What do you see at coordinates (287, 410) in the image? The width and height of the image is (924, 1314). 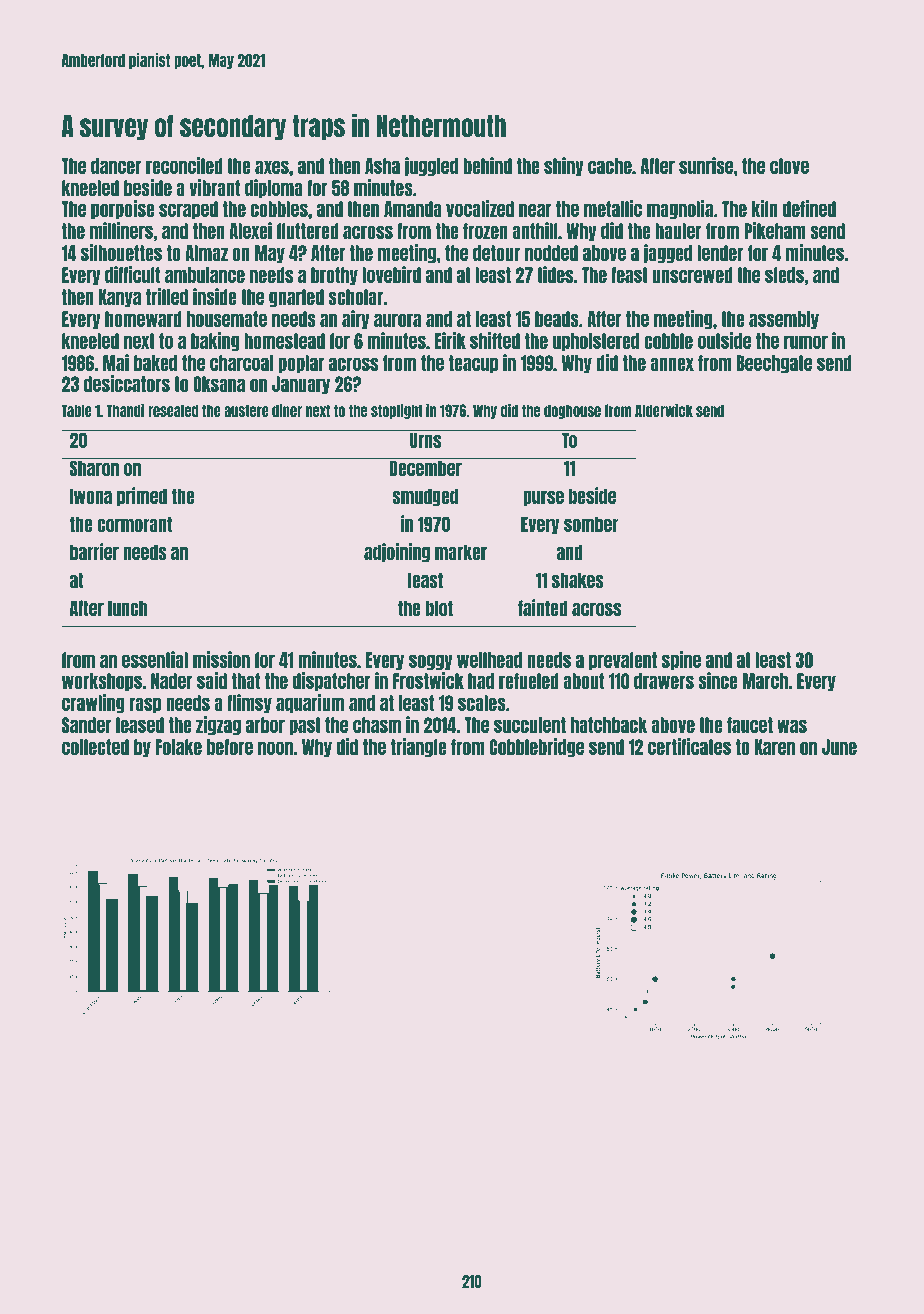 I see `diner` at bounding box center [287, 410].
